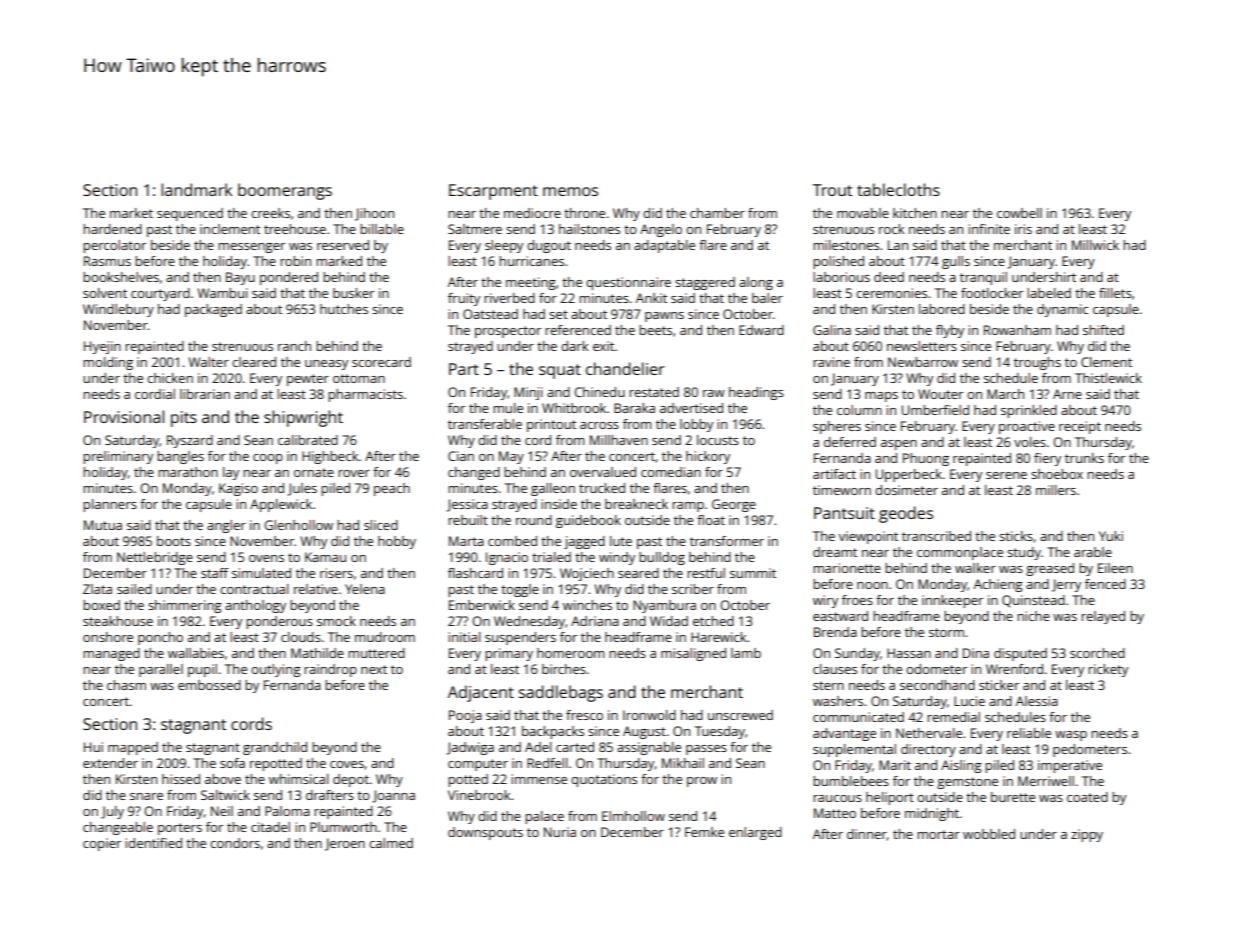  What do you see at coordinates (1027, 427) in the page?
I see `proactive` at bounding box center [1027, 427].
